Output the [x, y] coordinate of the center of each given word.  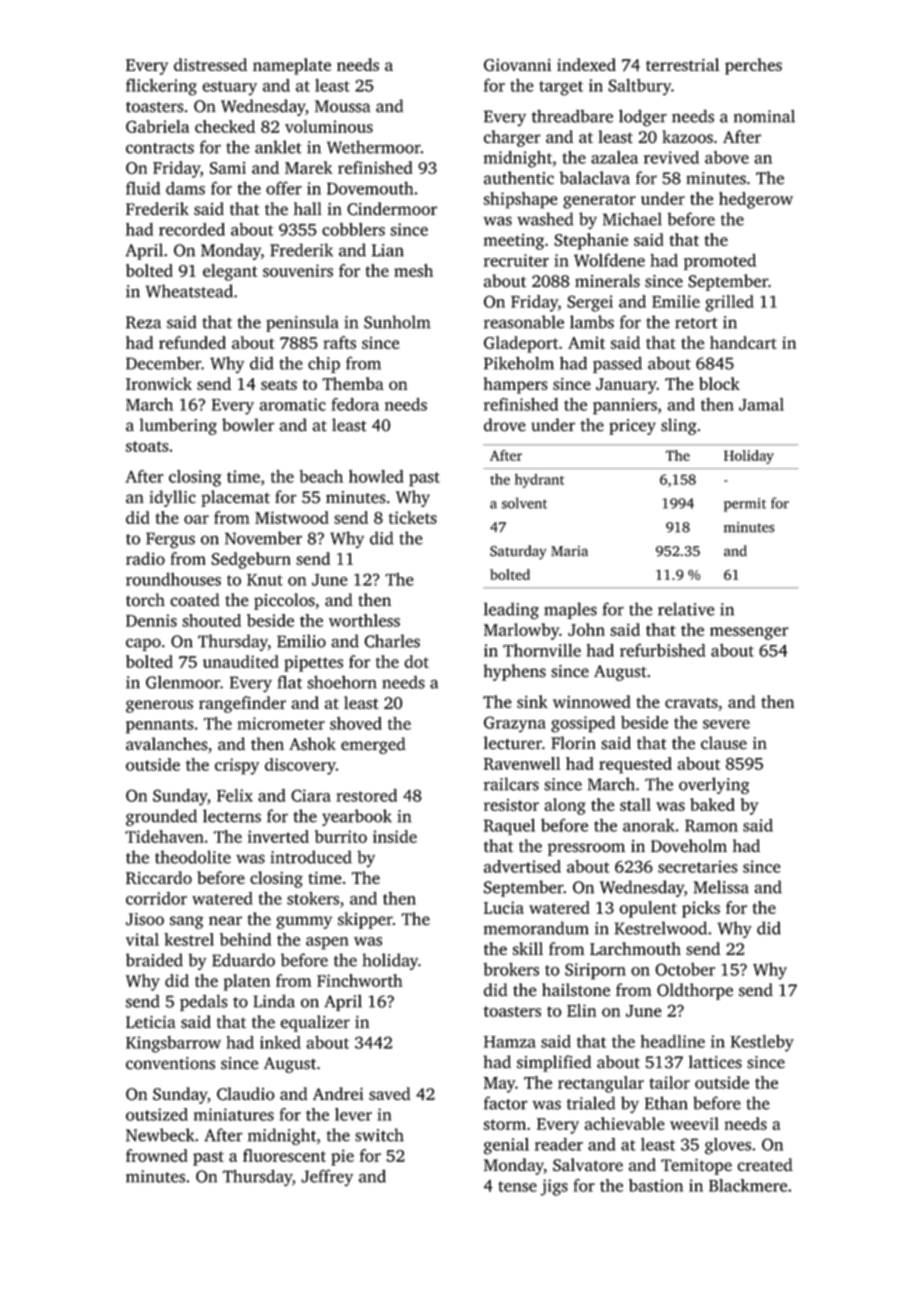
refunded [192, 342]
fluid [143, 188]
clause [724, 743]
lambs [592, 322]
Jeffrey [327, 1177]
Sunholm [397, 322]
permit [745, 505]
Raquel [509, 826]
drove [505, 425]
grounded [161, 817]
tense [517, 1186]
